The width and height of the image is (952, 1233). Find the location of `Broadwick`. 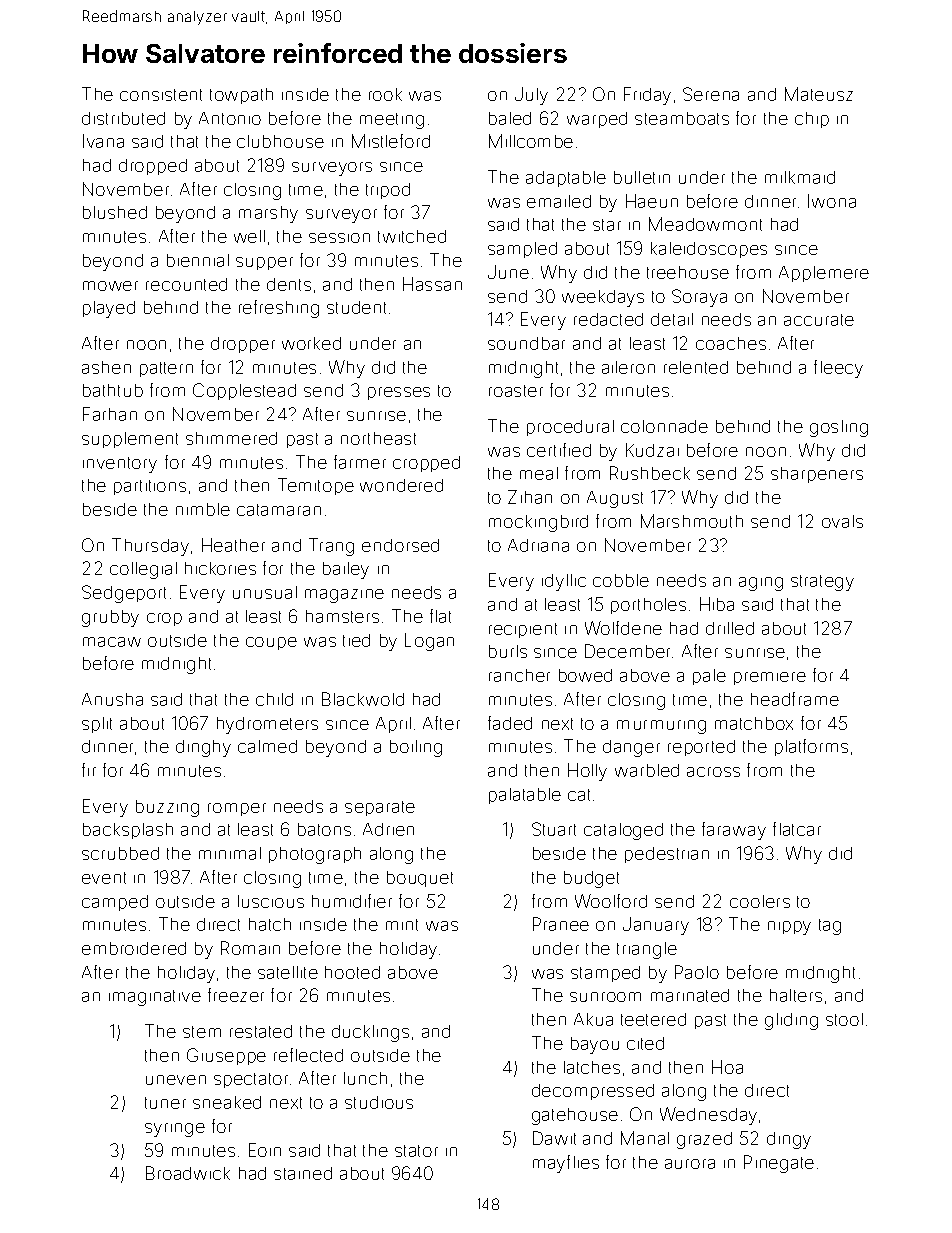

Broadwick is located at coordinates (188, 1173).
